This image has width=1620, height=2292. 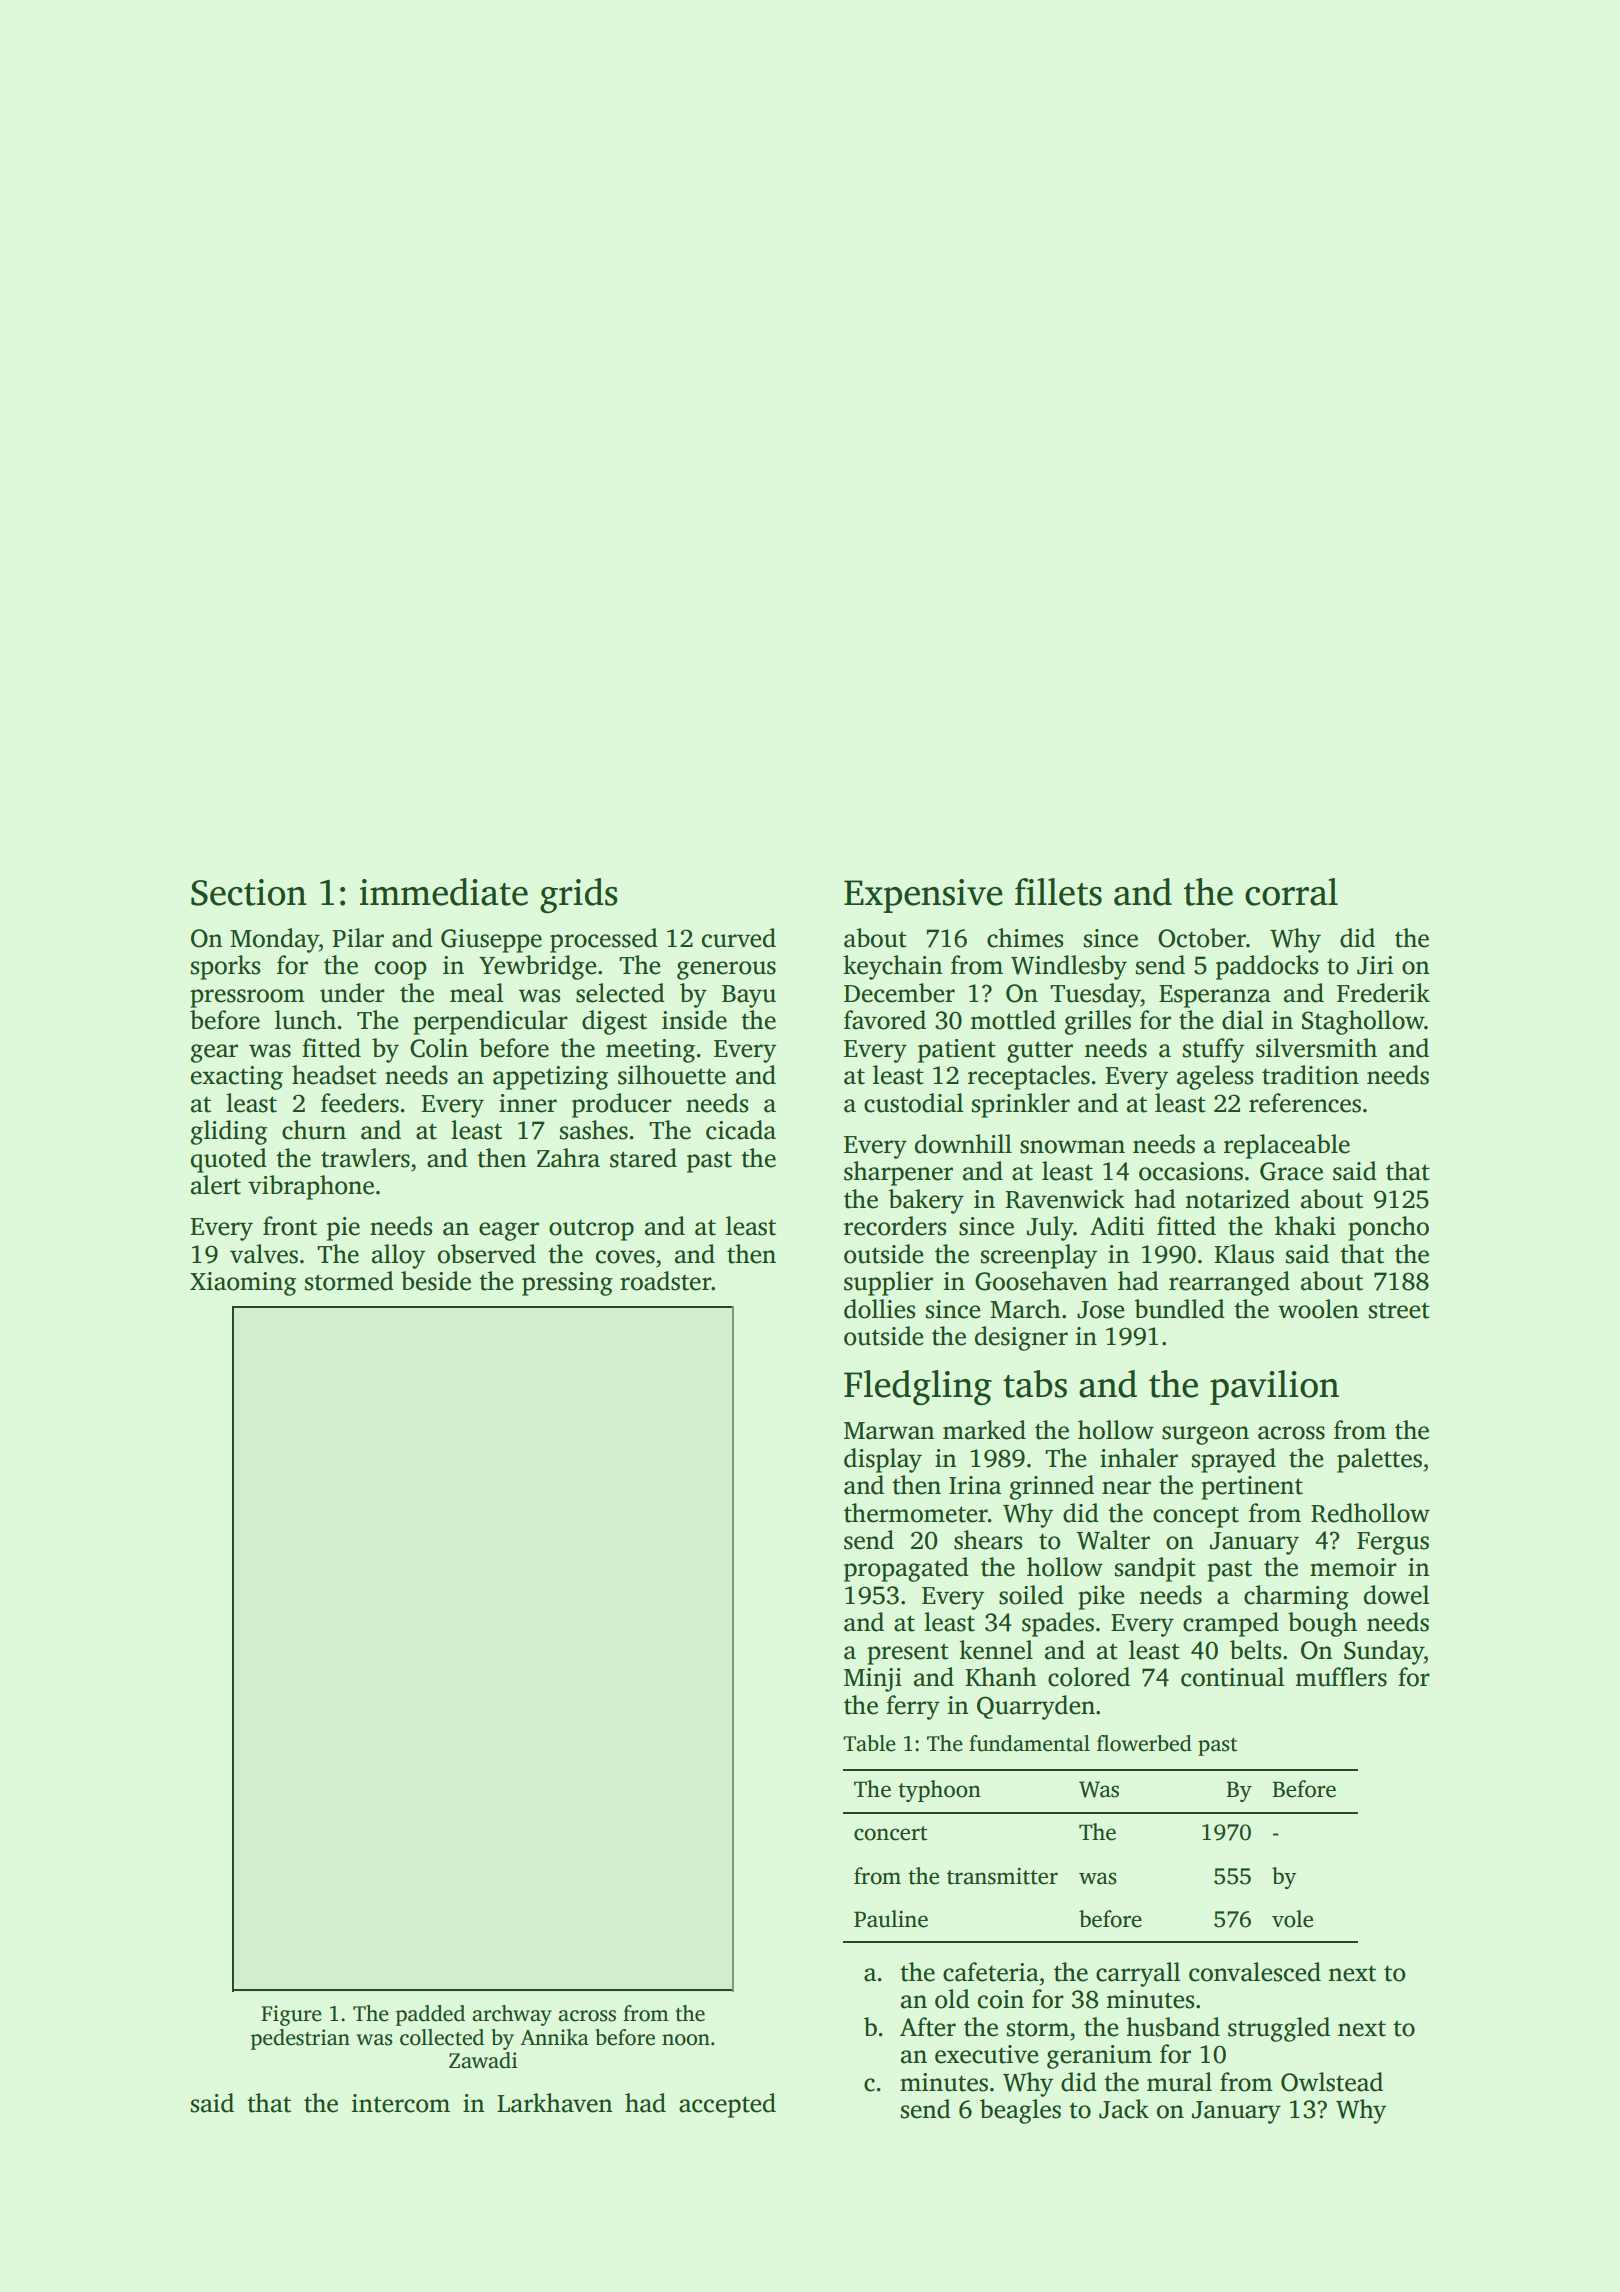 What do you see at coordinates (984, 1430) in the image?
I see `marked` at bounding box center [984, 1430].
